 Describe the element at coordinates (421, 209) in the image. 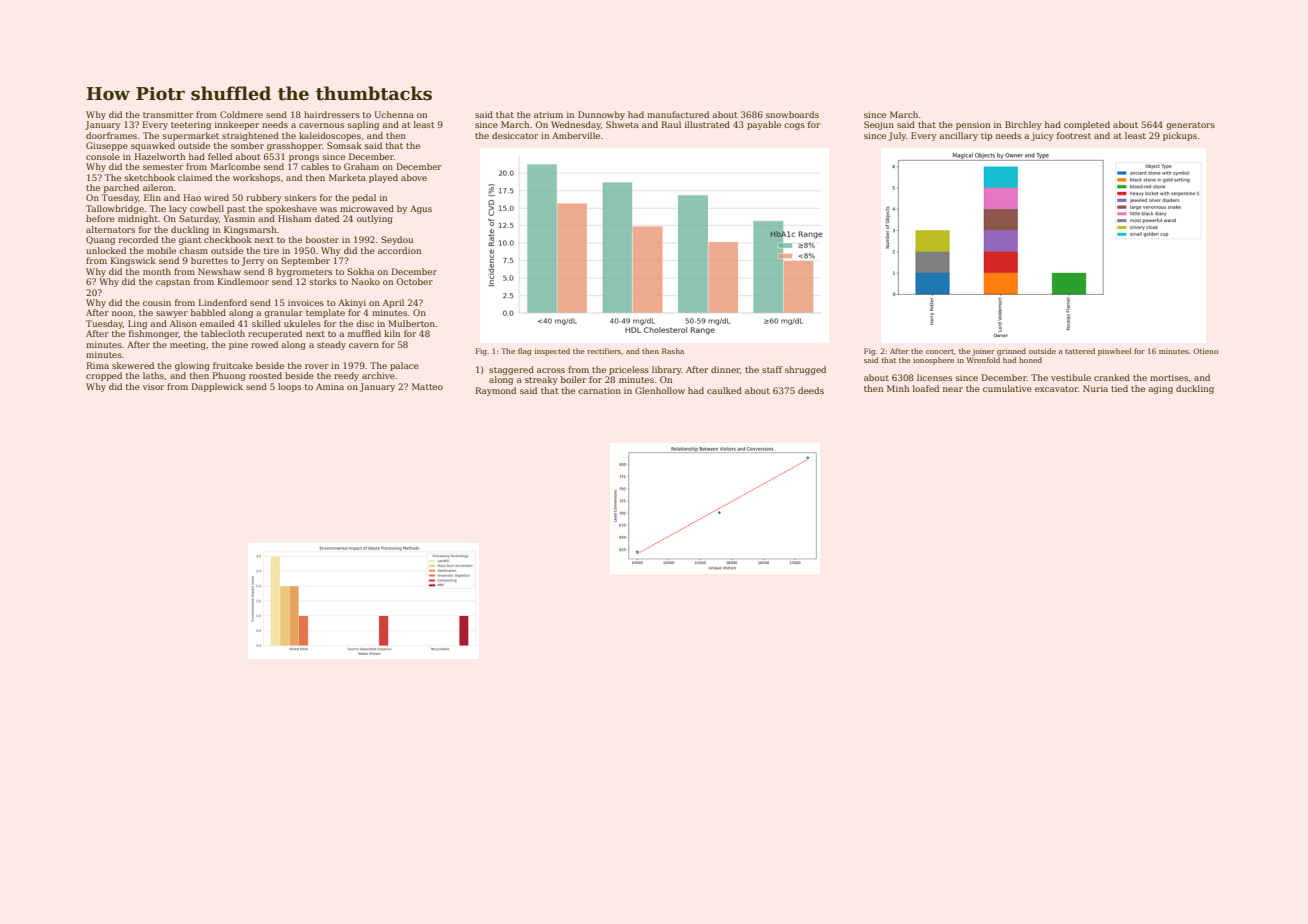

I see `Agus` at that location.
